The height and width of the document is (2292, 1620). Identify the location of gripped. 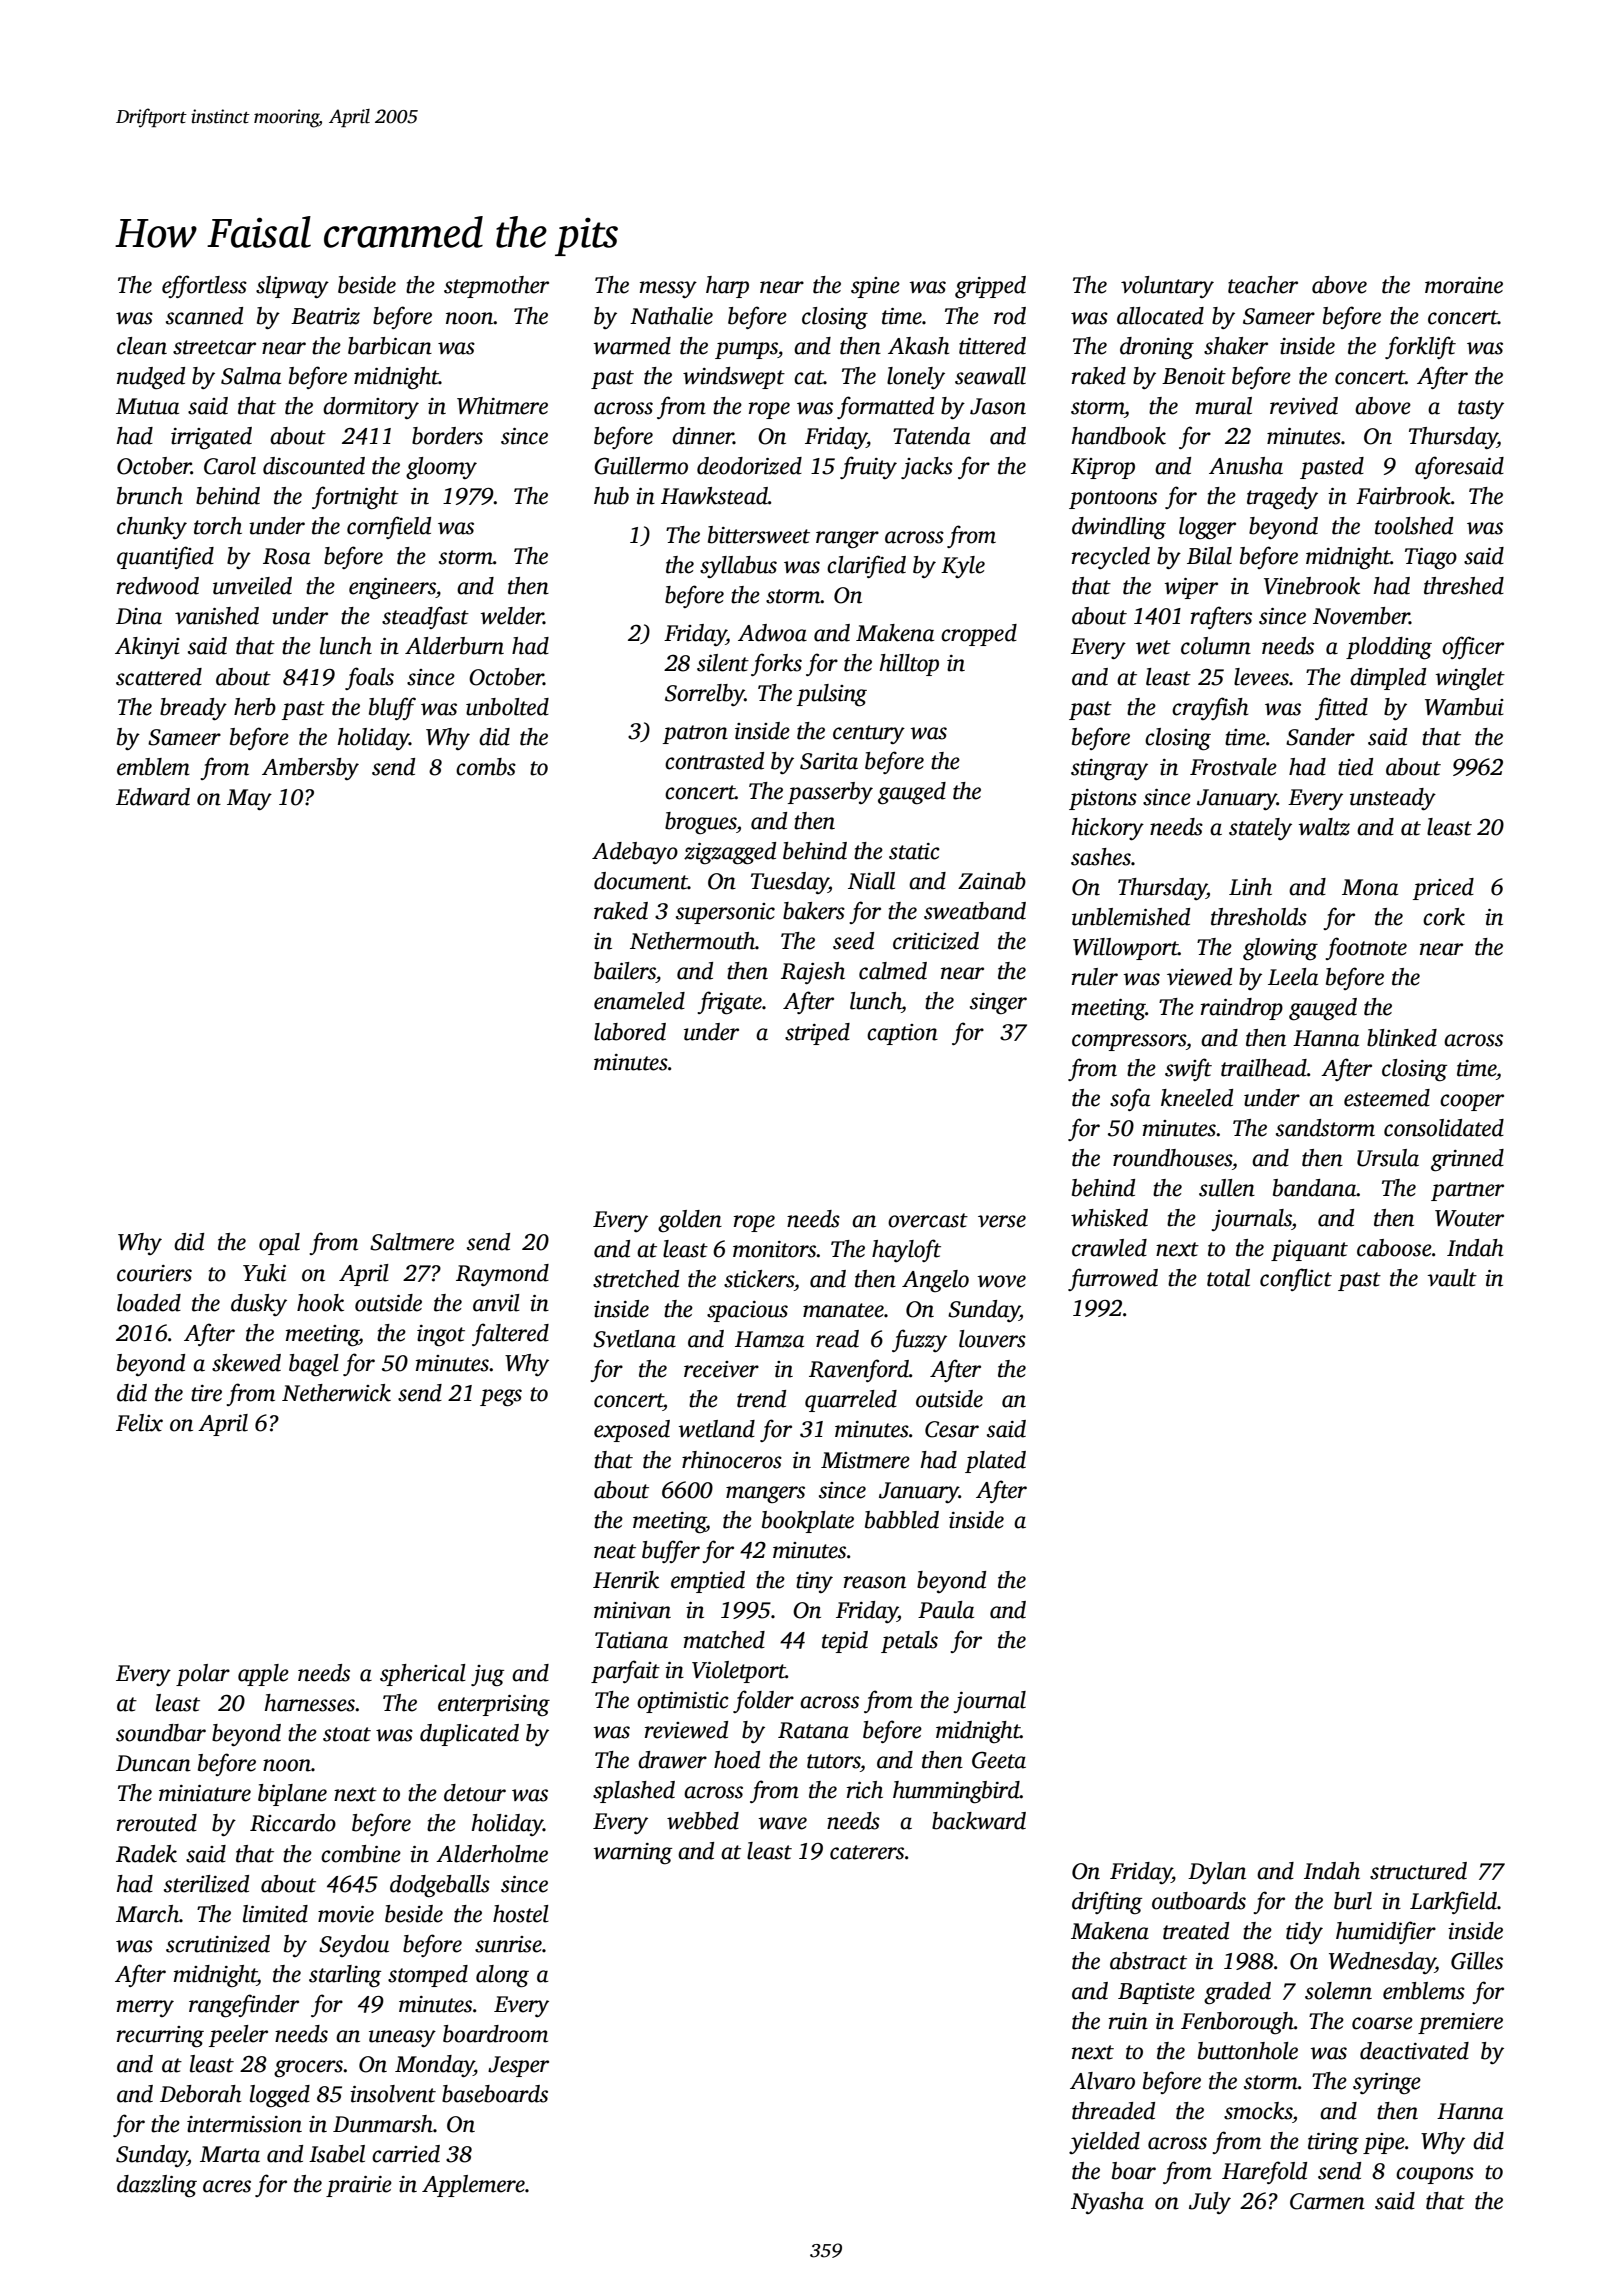
(990, 287).
